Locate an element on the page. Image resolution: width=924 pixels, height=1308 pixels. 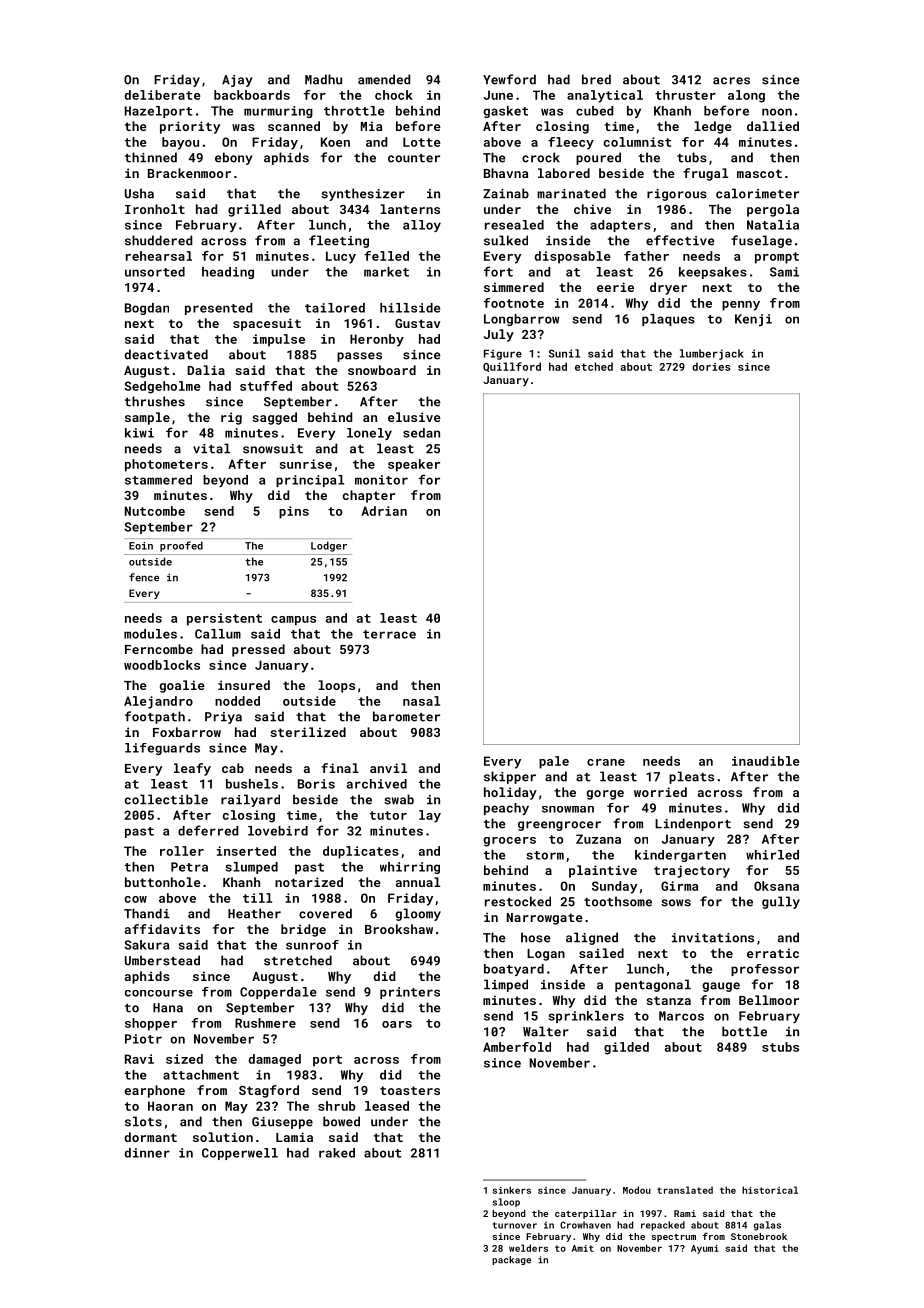
pergola is located at coordinates (773, 210).
